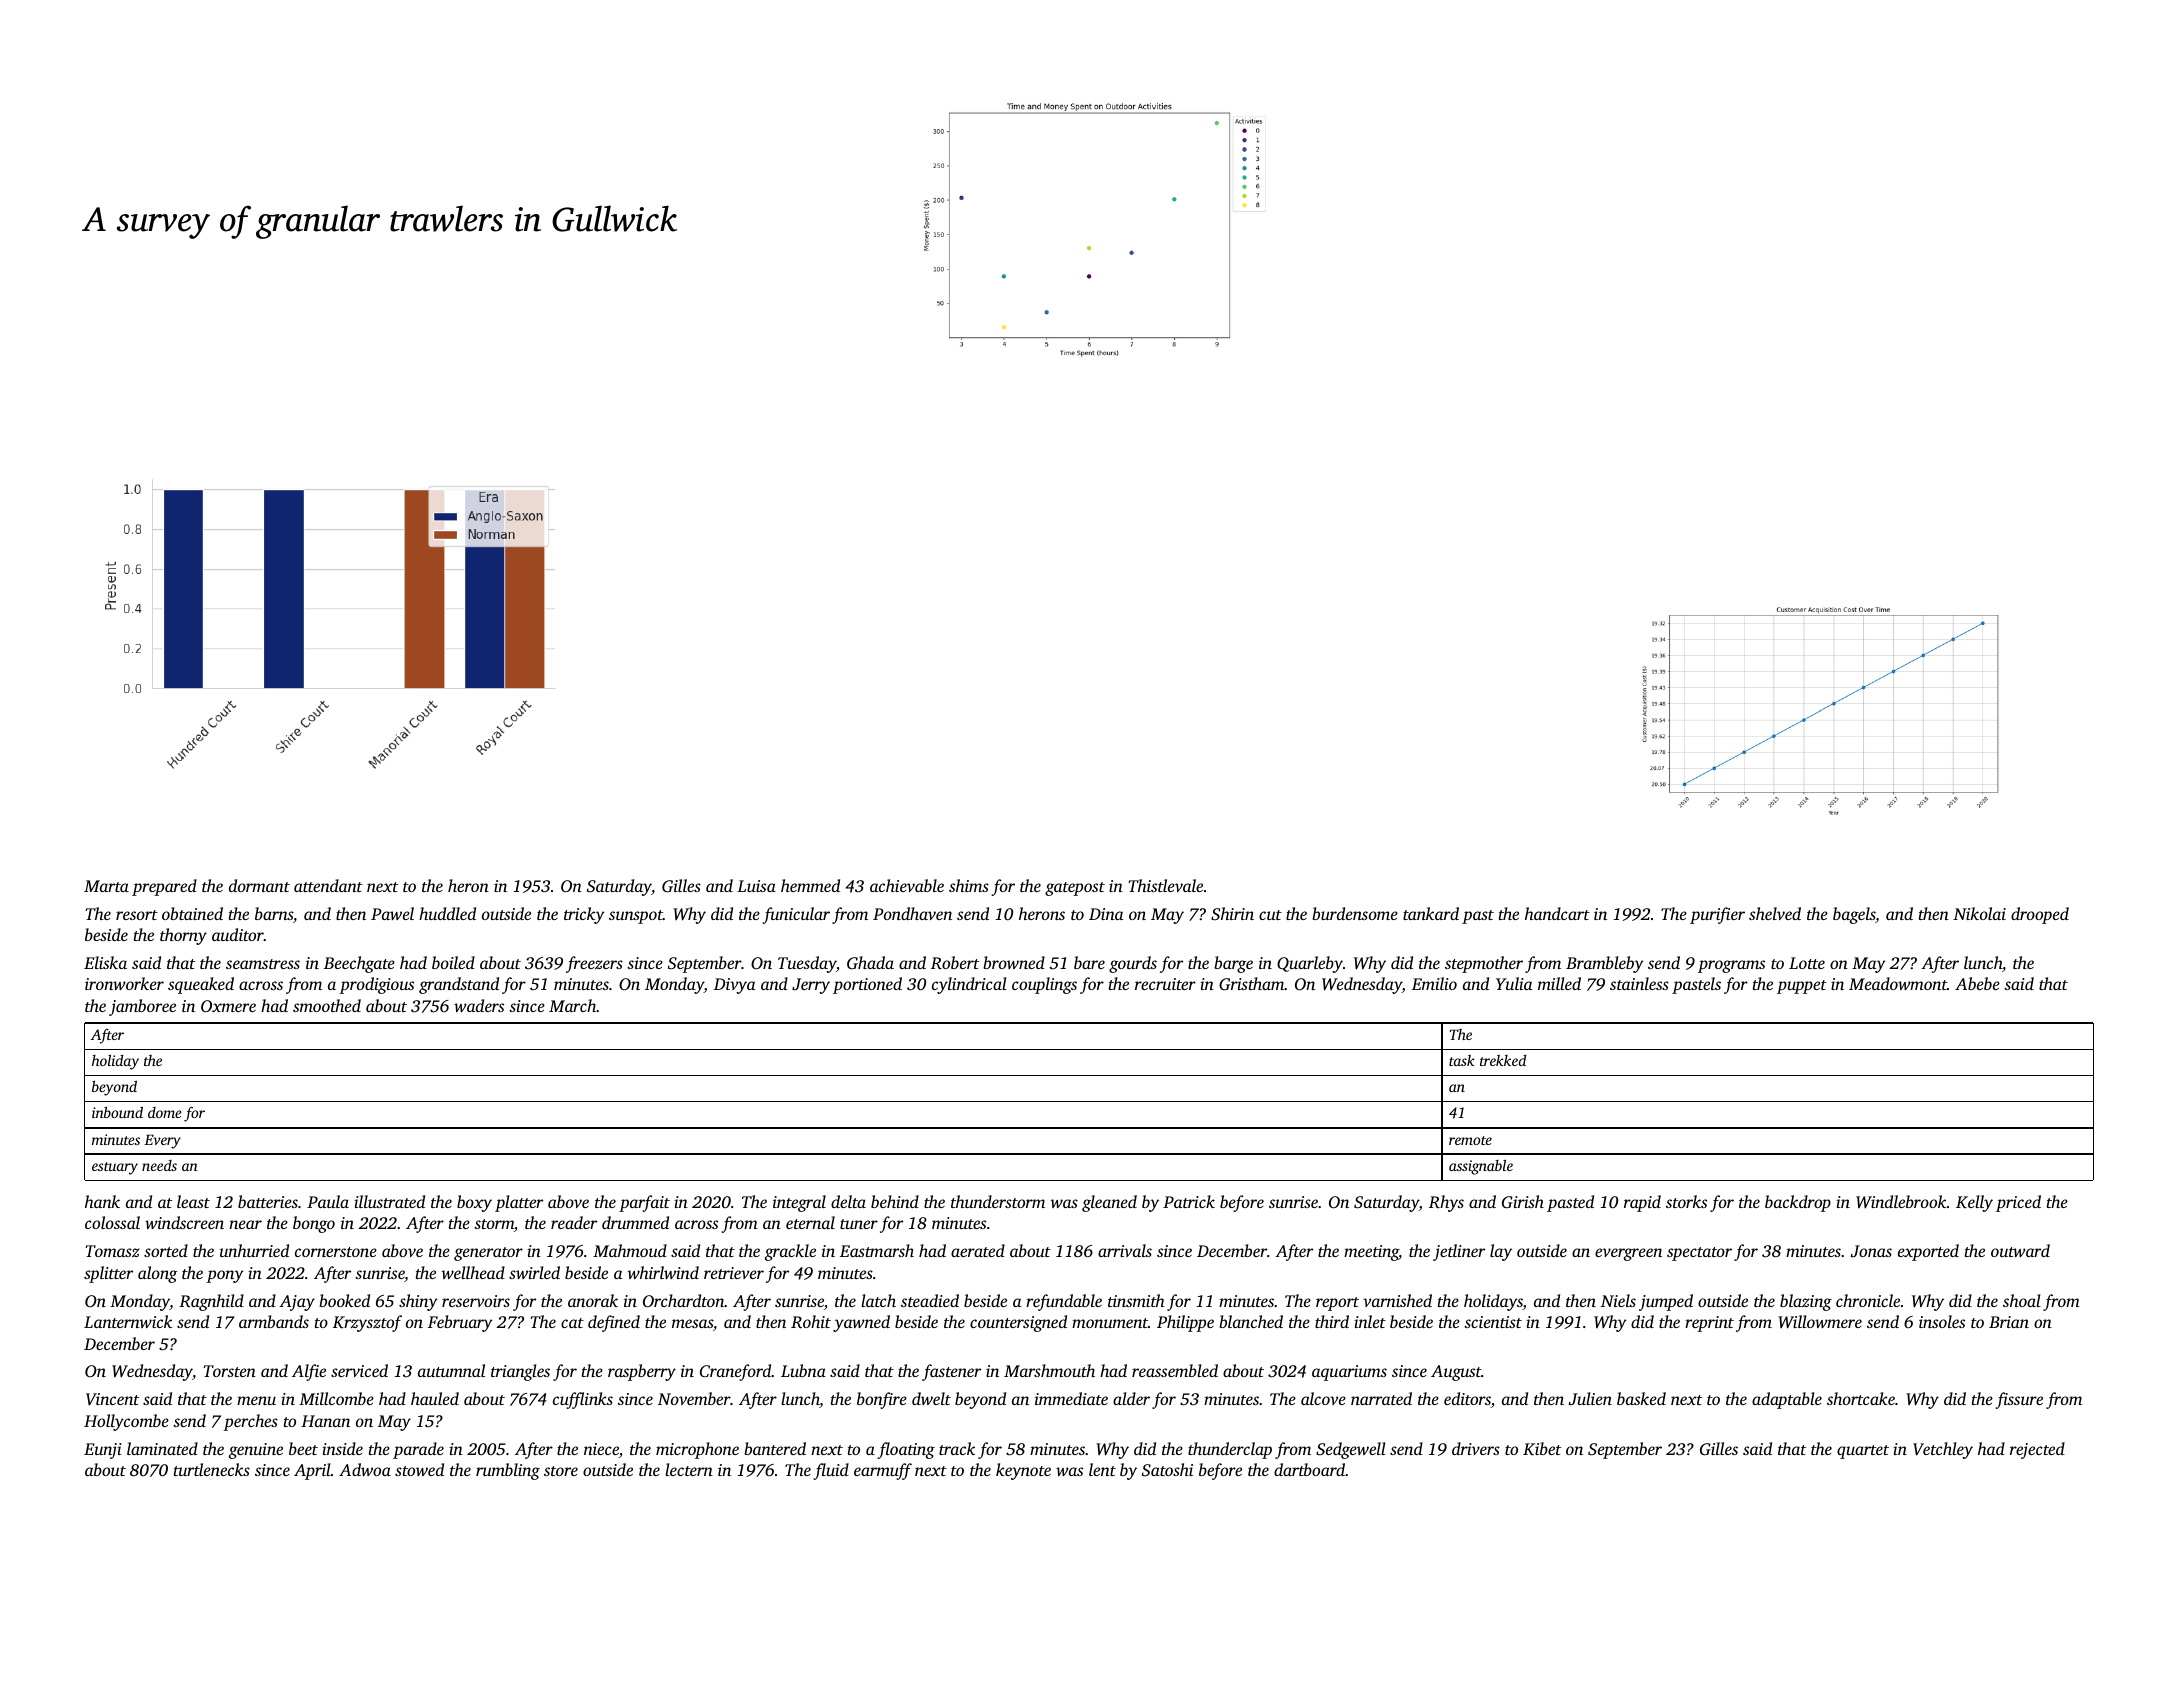  Describe the element at coordinates (1371, 1253) in the screenshot. I see `meeting` at that location.
